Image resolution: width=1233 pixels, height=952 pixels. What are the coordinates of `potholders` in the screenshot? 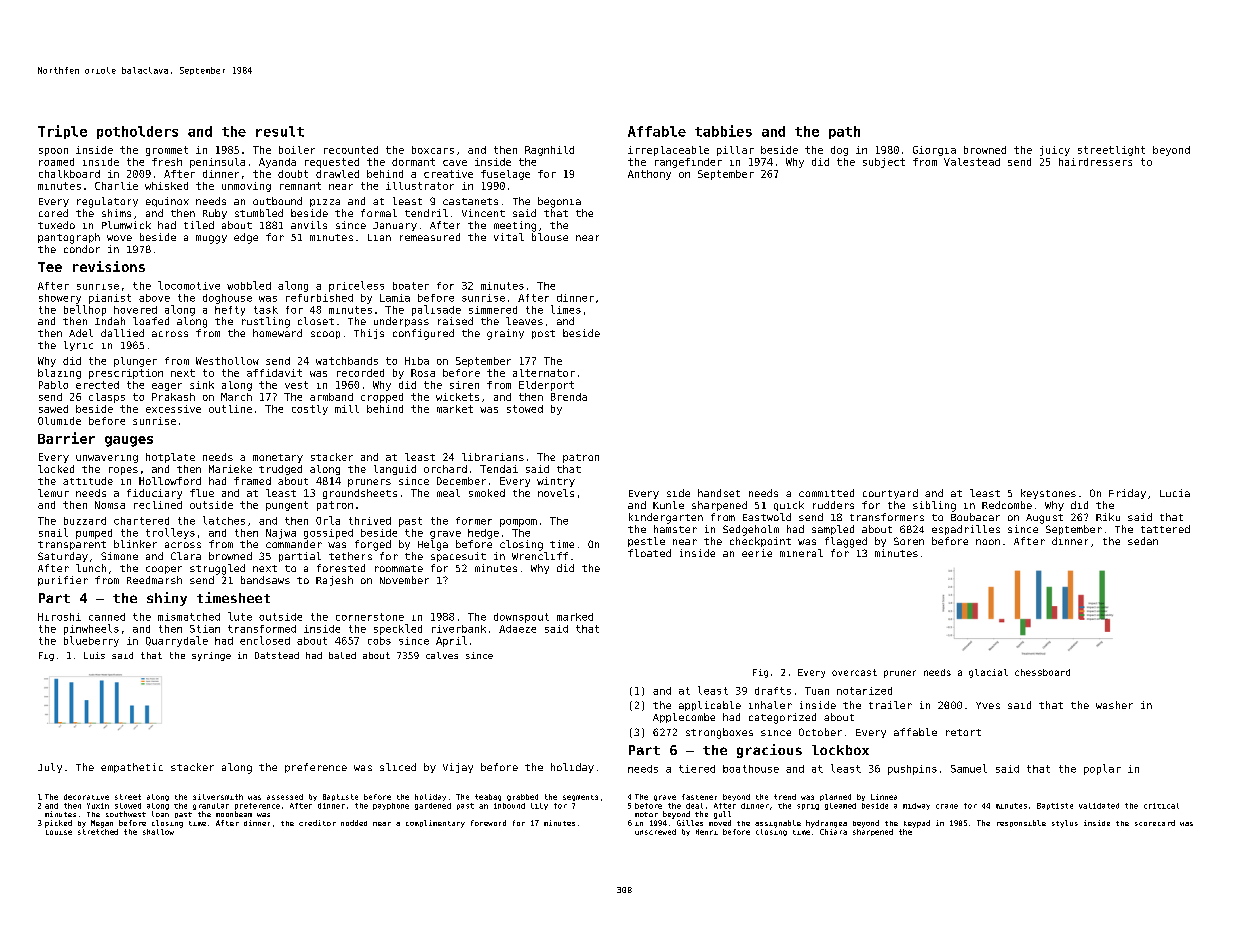 It's located at (137, 132).
